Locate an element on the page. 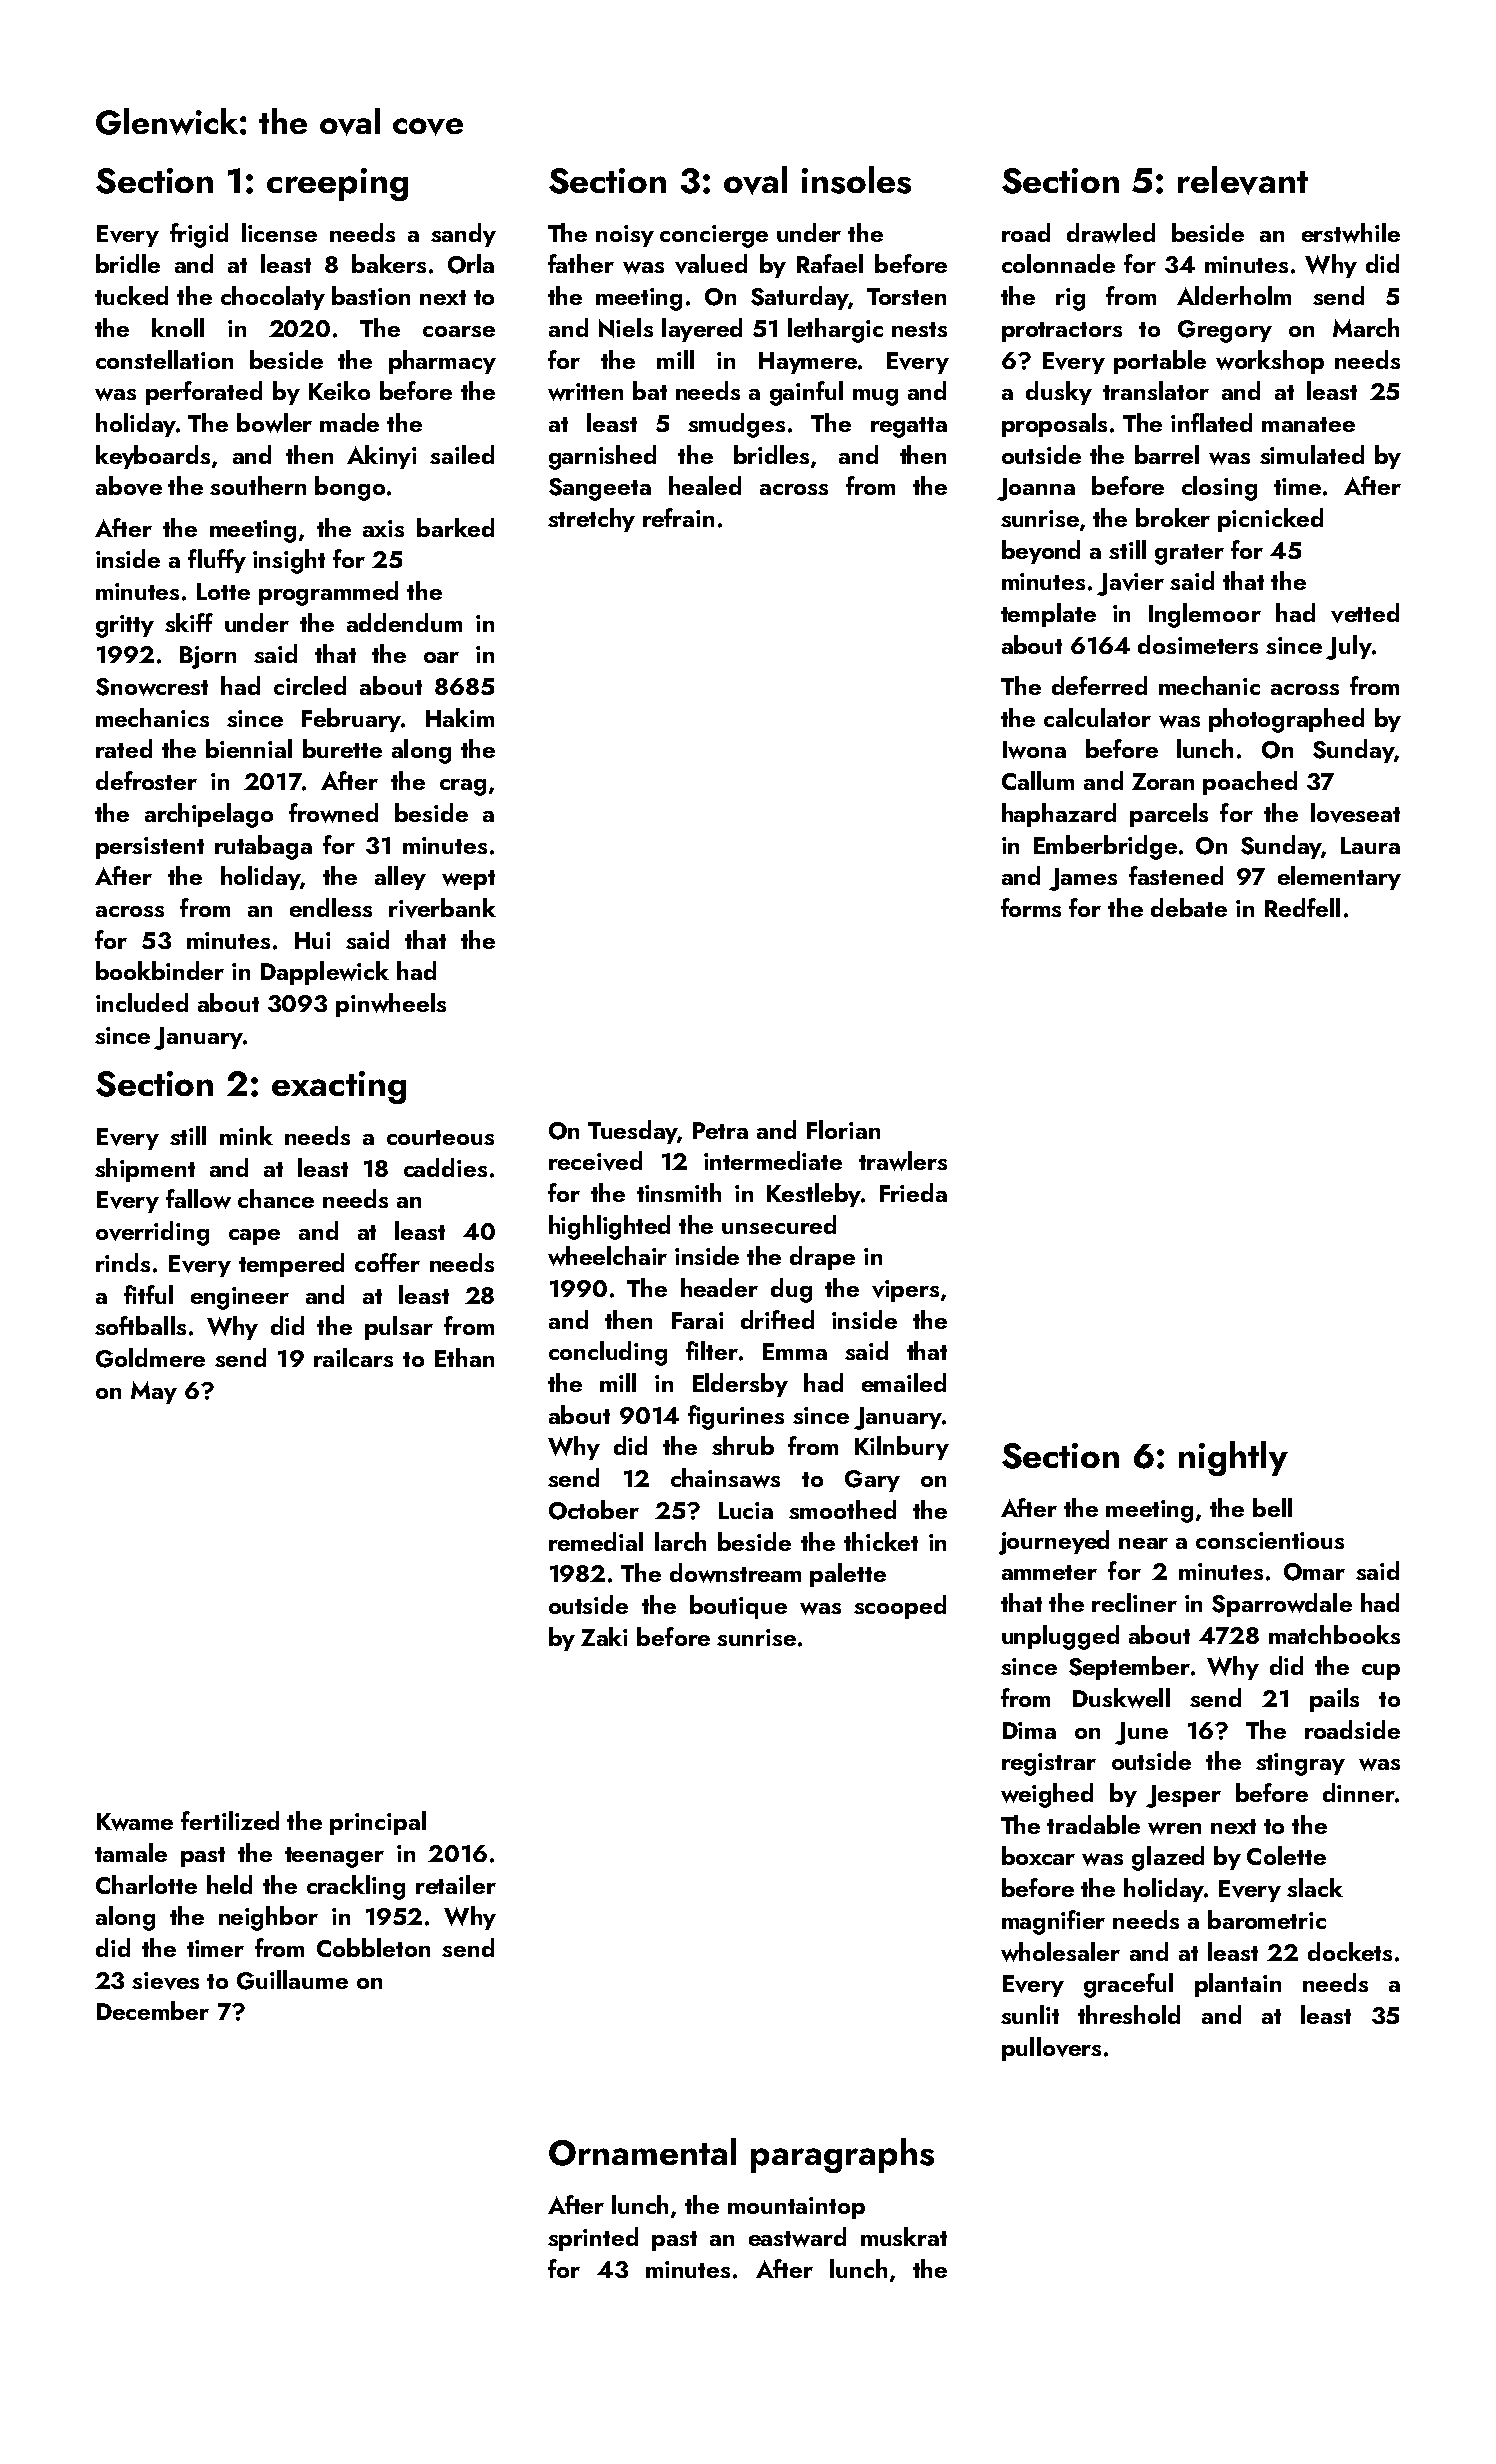 Image resolution: width=1496 pixels, height=2464 pixels. May is located at coordinates (154, 1392).
